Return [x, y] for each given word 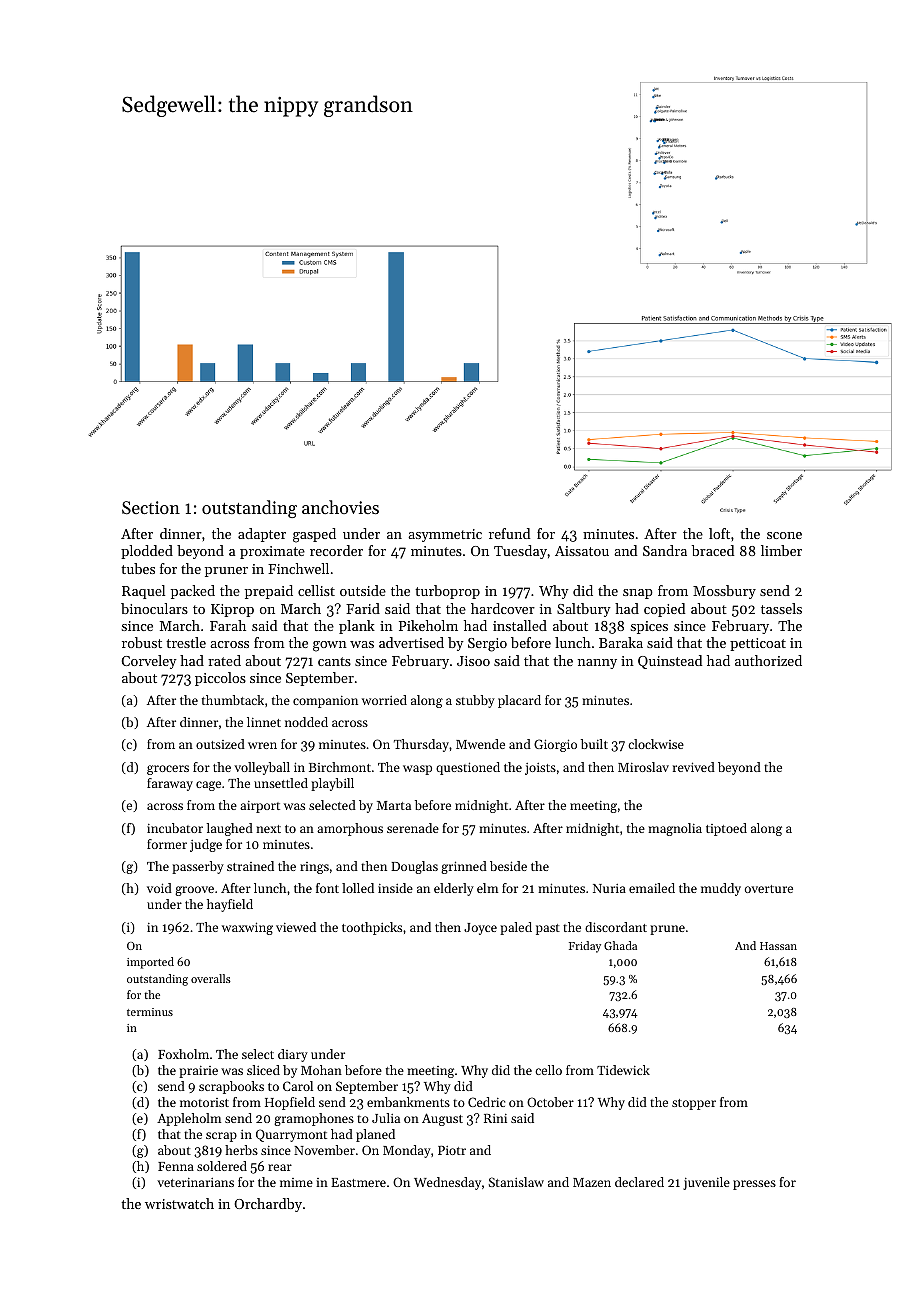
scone [784, 535]
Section [151, 507]
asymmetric [445, 535]
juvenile [706, 1183]
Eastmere [358, 1182]
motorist [204, 1102]
